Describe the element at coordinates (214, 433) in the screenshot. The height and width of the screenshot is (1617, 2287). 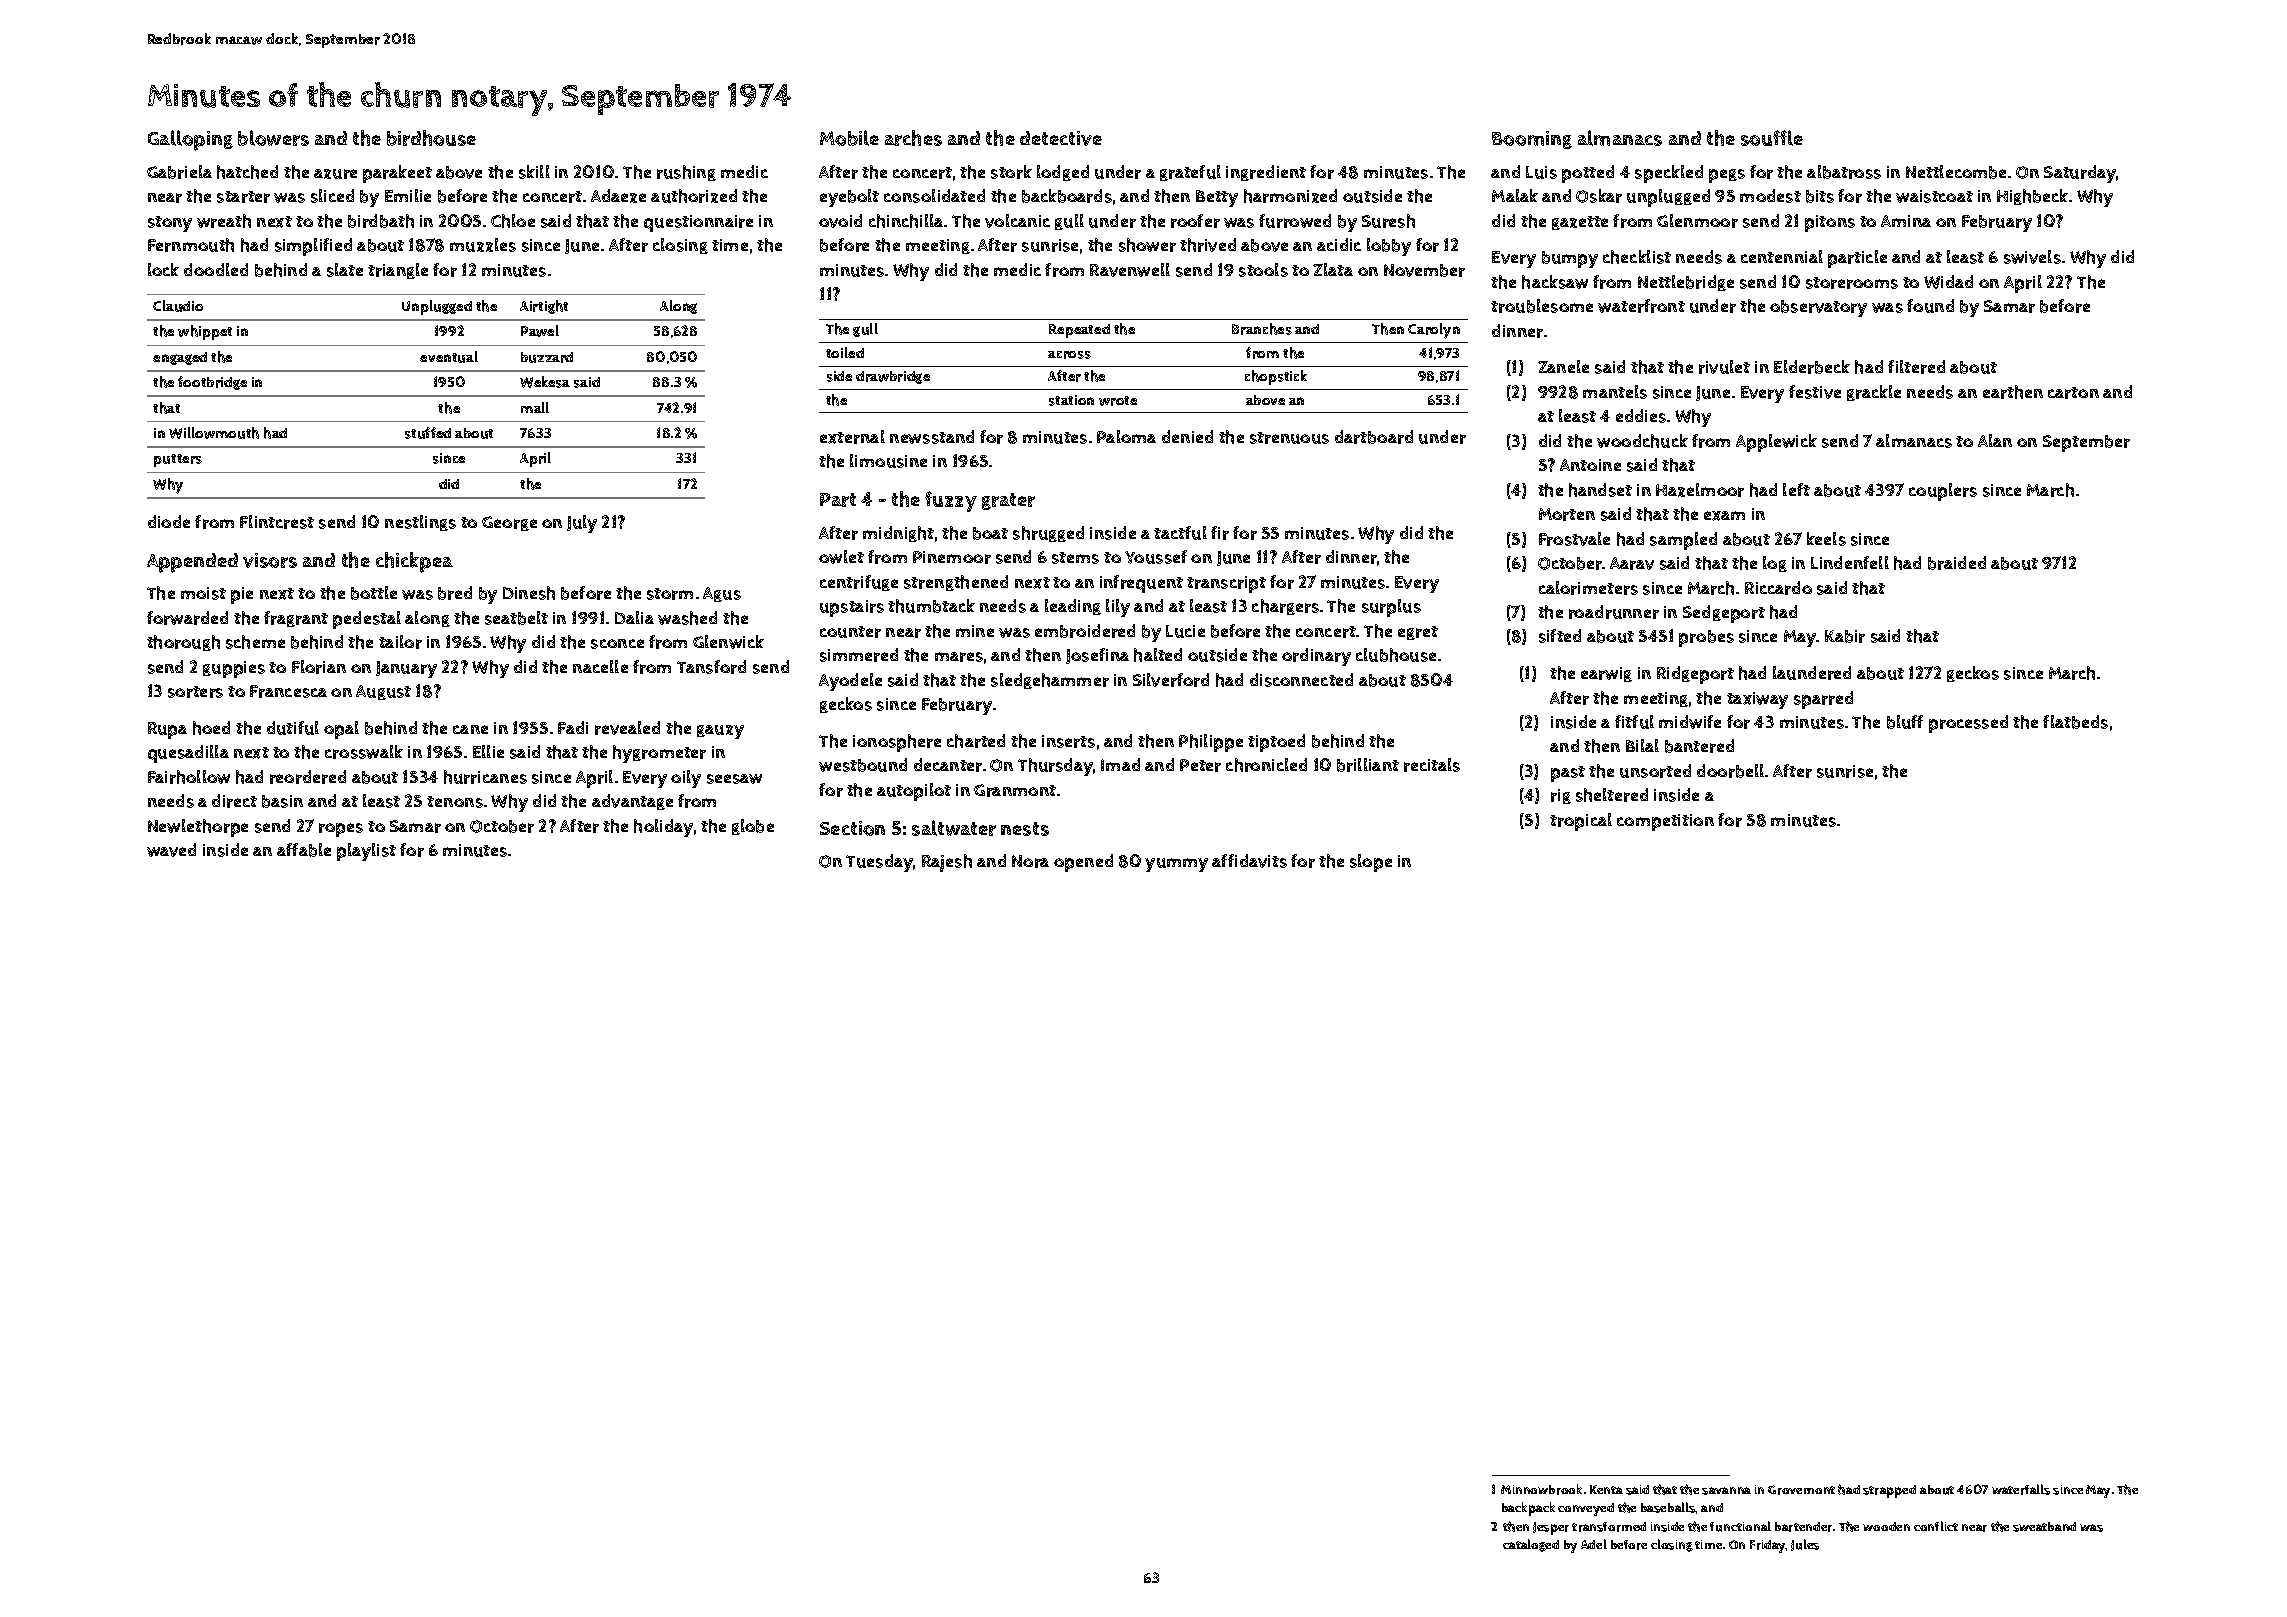
I see `Willowmouth` at that location.
